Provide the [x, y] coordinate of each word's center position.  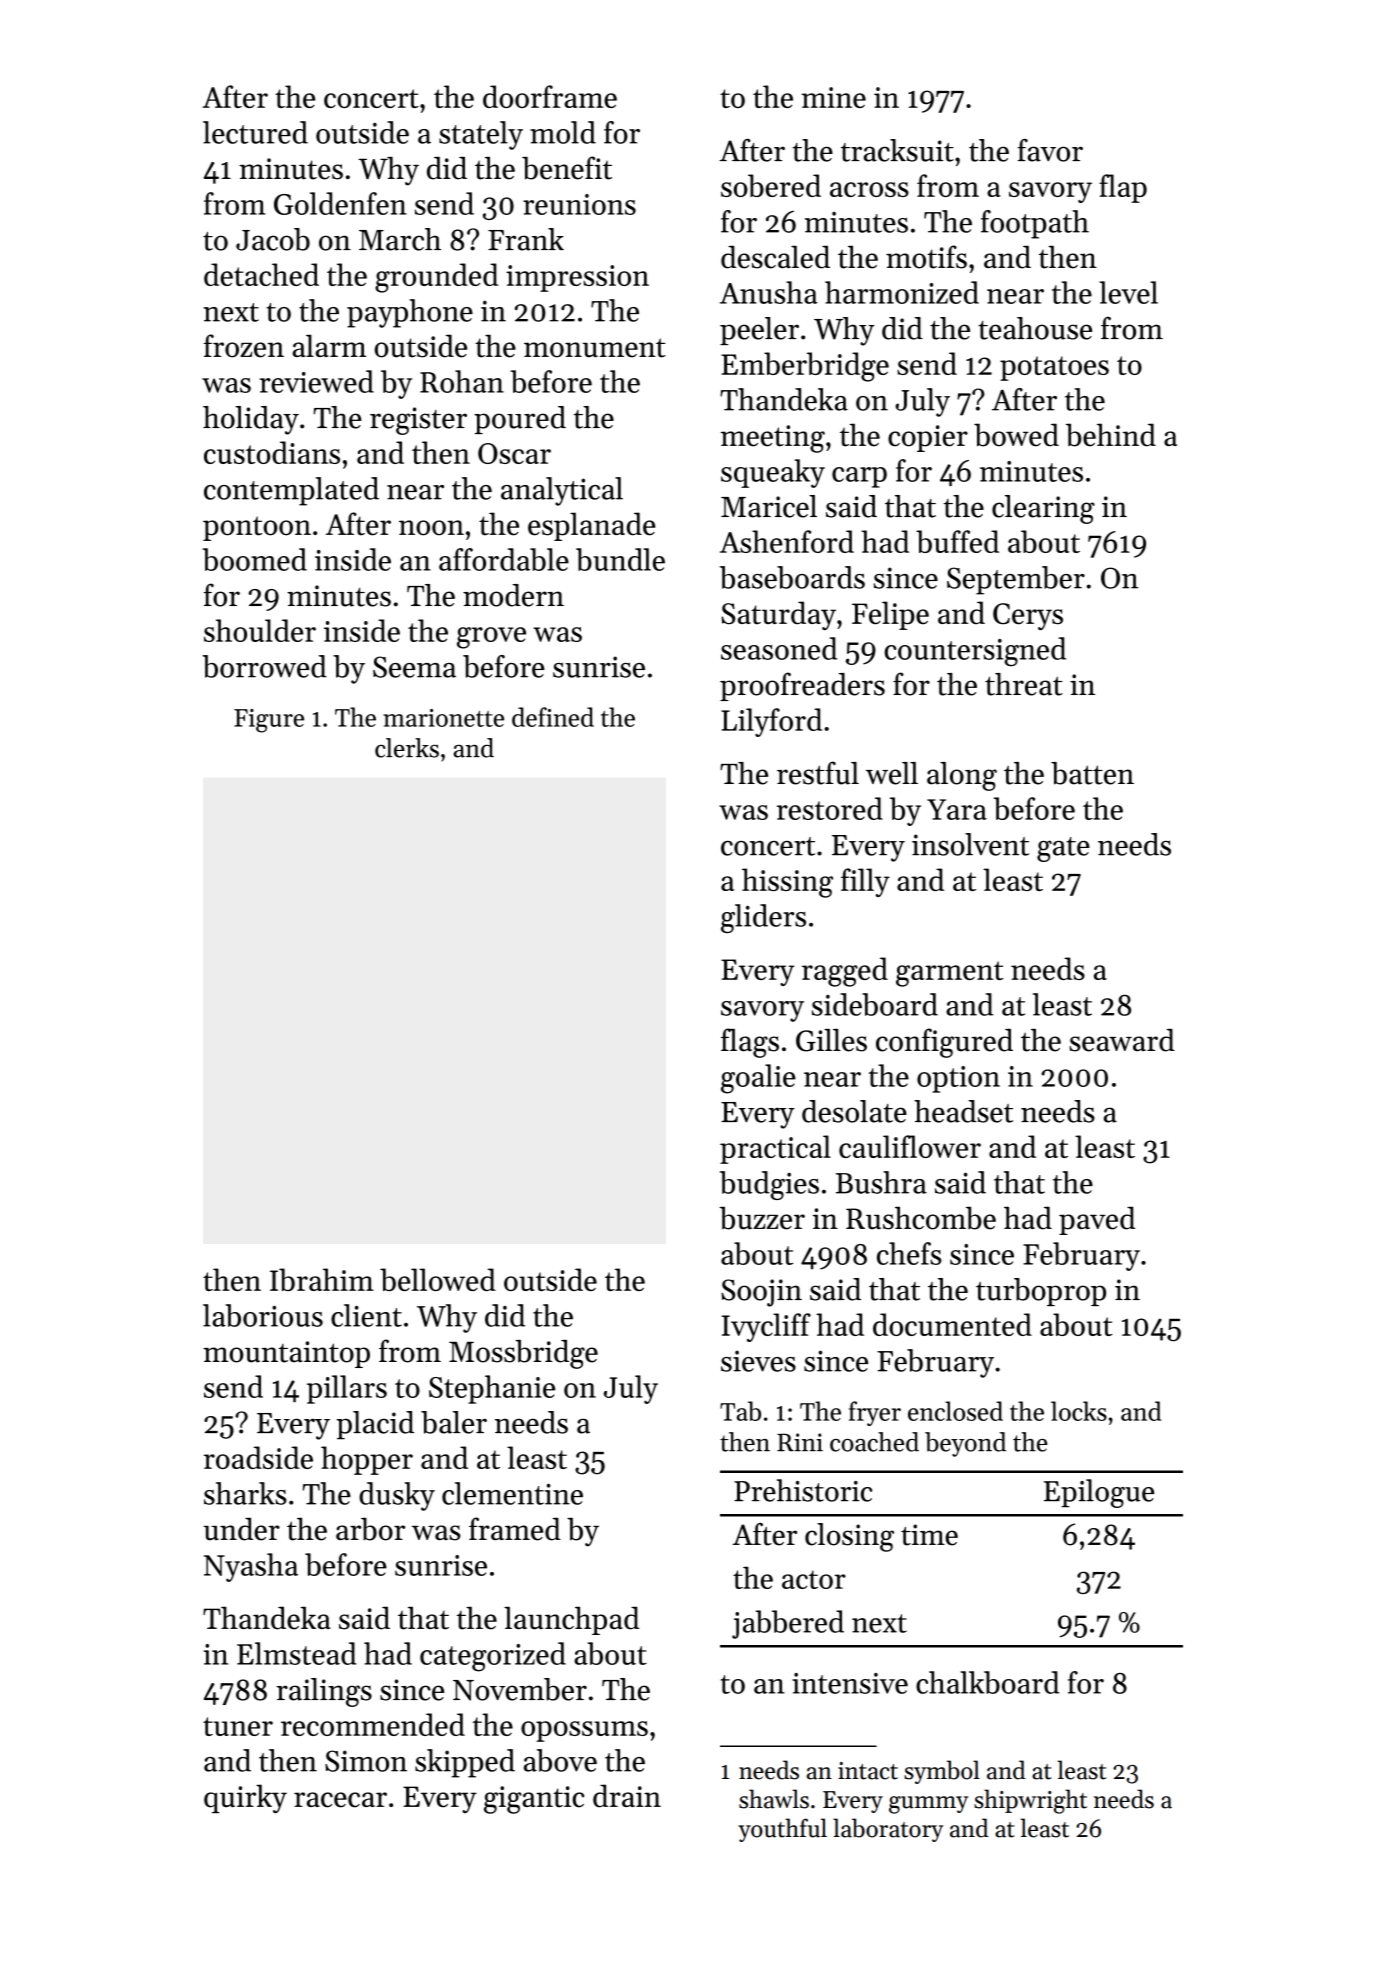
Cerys [1028, 616]
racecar [340, 1800]
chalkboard [987, 1682]
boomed [255, 559]
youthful [782, 1830]
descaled [775, 257]
